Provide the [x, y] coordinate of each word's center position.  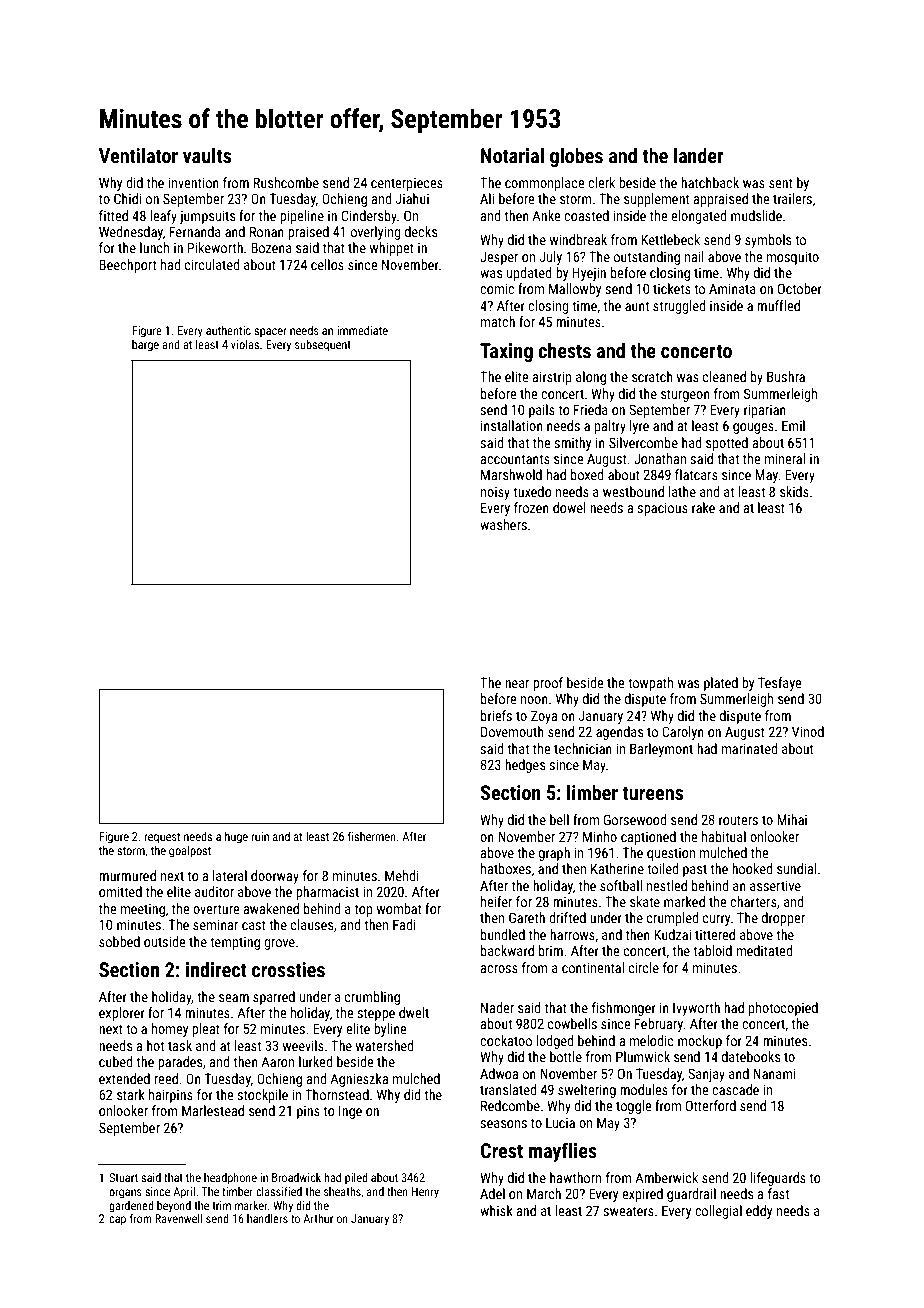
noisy [495, 493]
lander [699, 155]
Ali [487, 198]
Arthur [318, 1218]
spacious [662, 509]
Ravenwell [179, 1218]
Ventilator [138, 155]
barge [145, 346]
